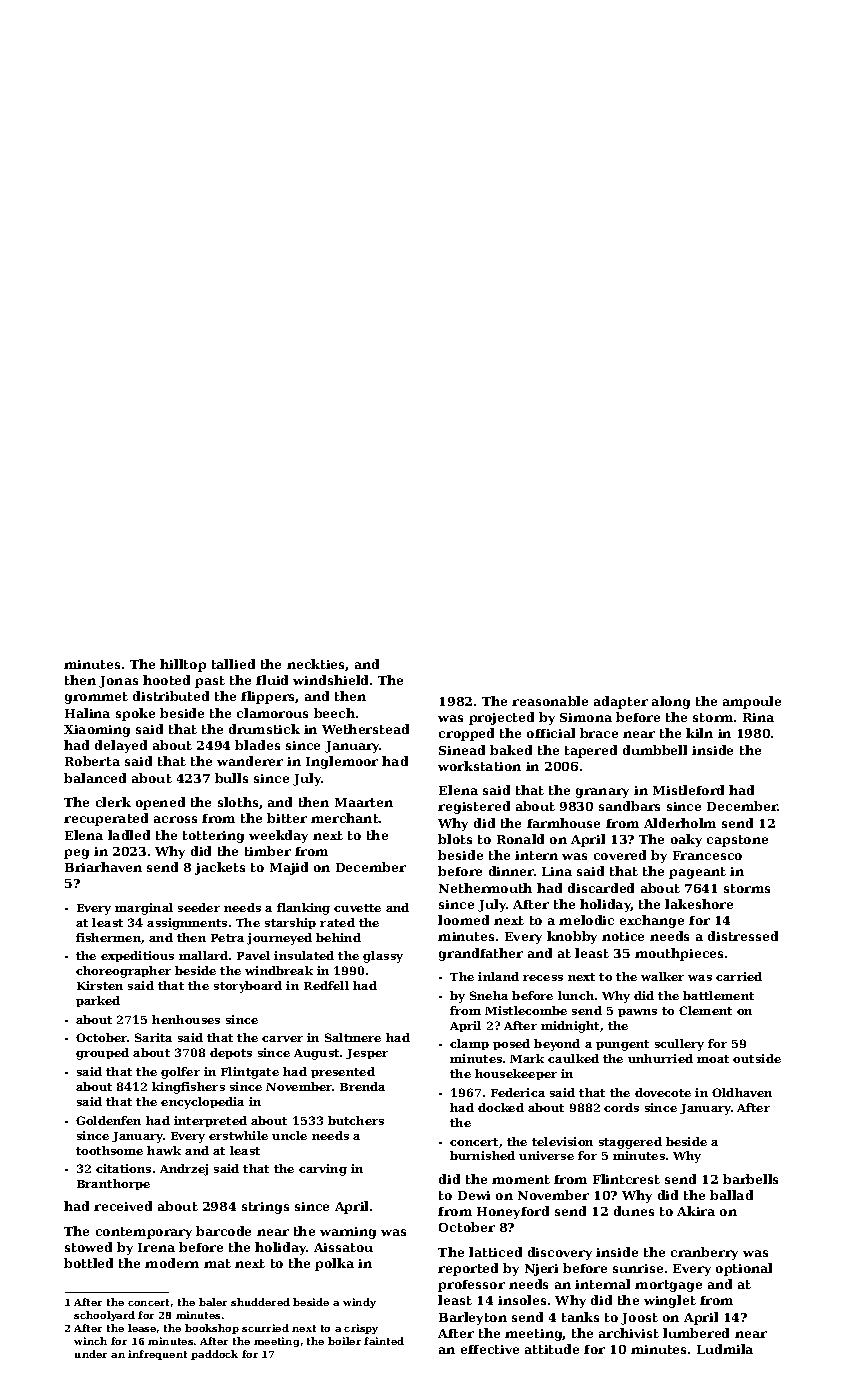  Describe the element at coordinates (137, 956) in the document. I see `expeditious` at that location.
